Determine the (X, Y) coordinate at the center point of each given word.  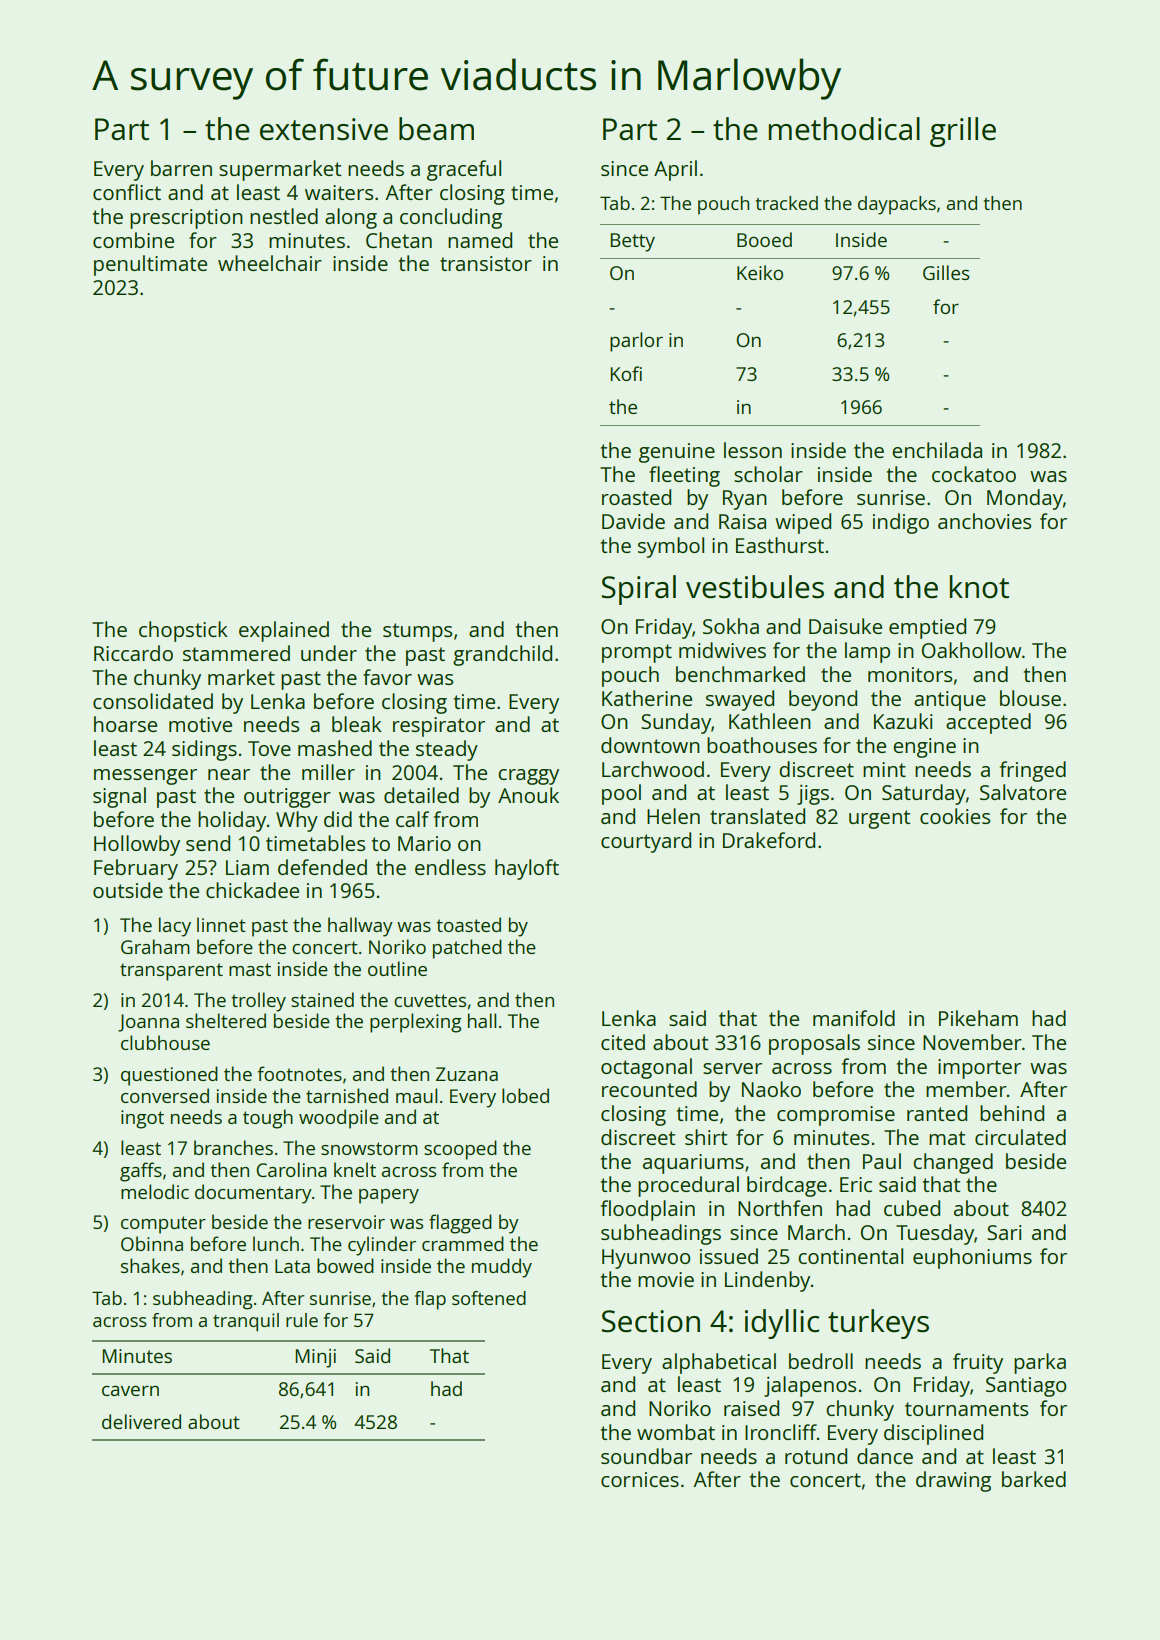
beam (436, 129)
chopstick (183, 631)
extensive (324, 129)
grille (963, 132)
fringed (1033, 771)
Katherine (647, 698)
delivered (141, 1421)
